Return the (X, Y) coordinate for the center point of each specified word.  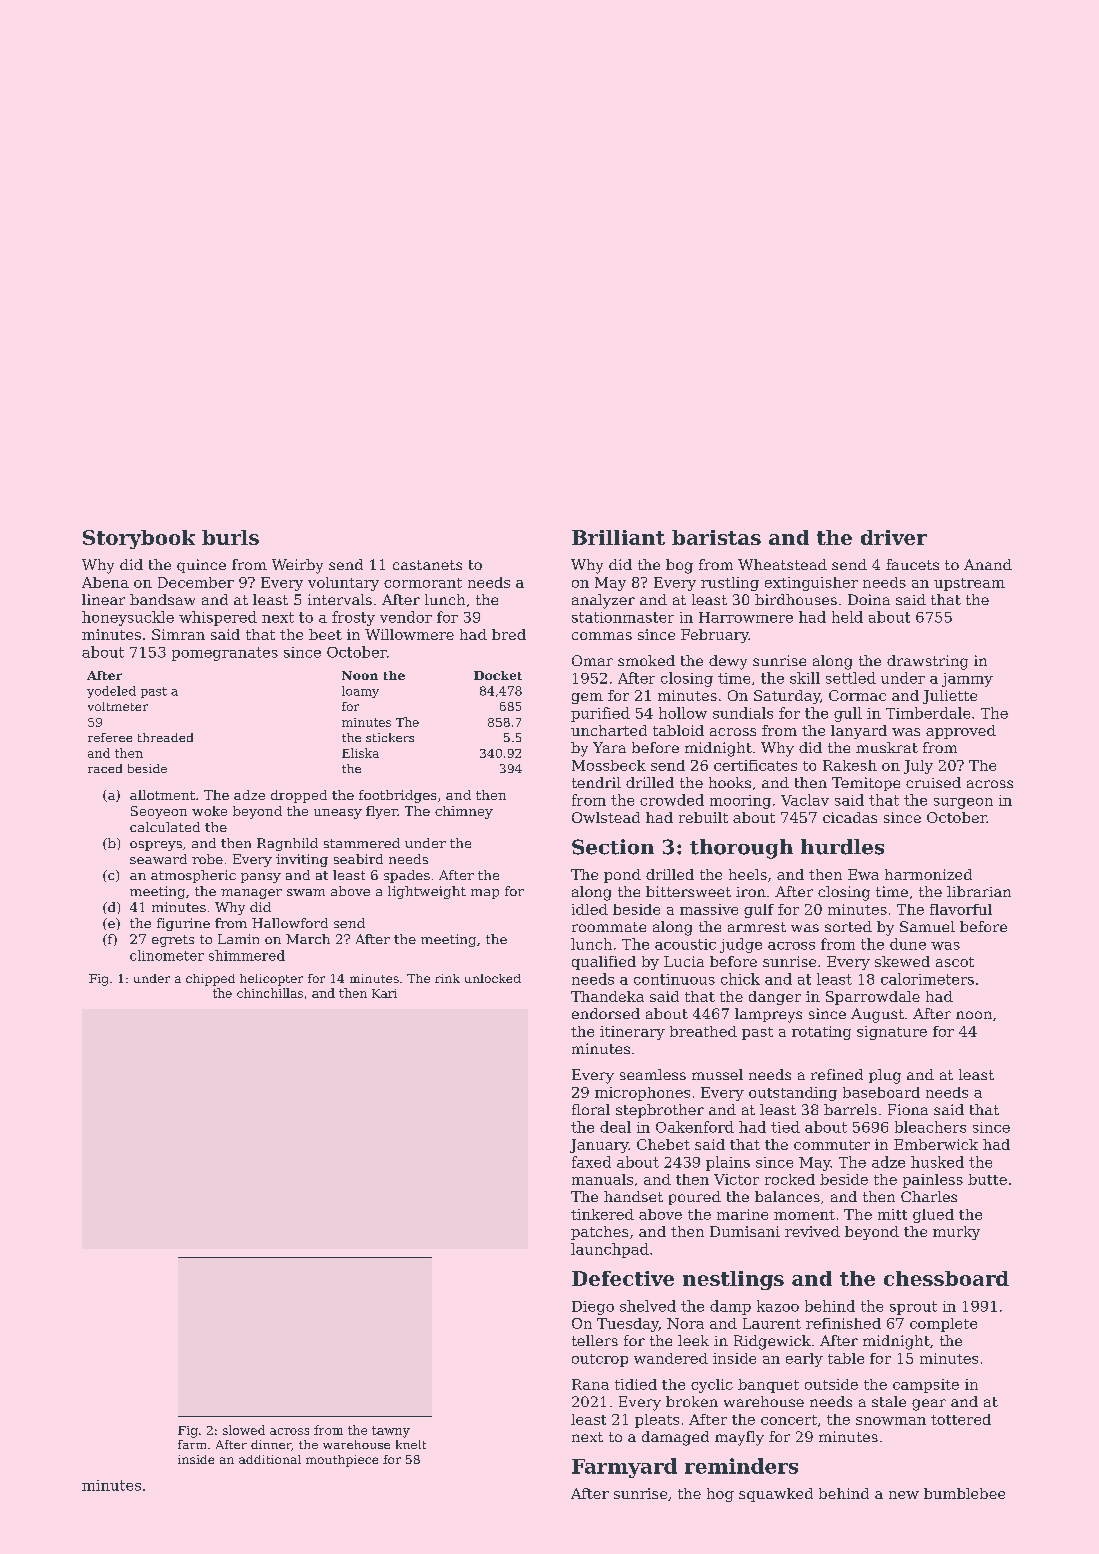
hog (720, 1495)
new (904, 1495)
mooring (740, 802)
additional (270, 1459)
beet (325, 634)
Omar (592, 660)
